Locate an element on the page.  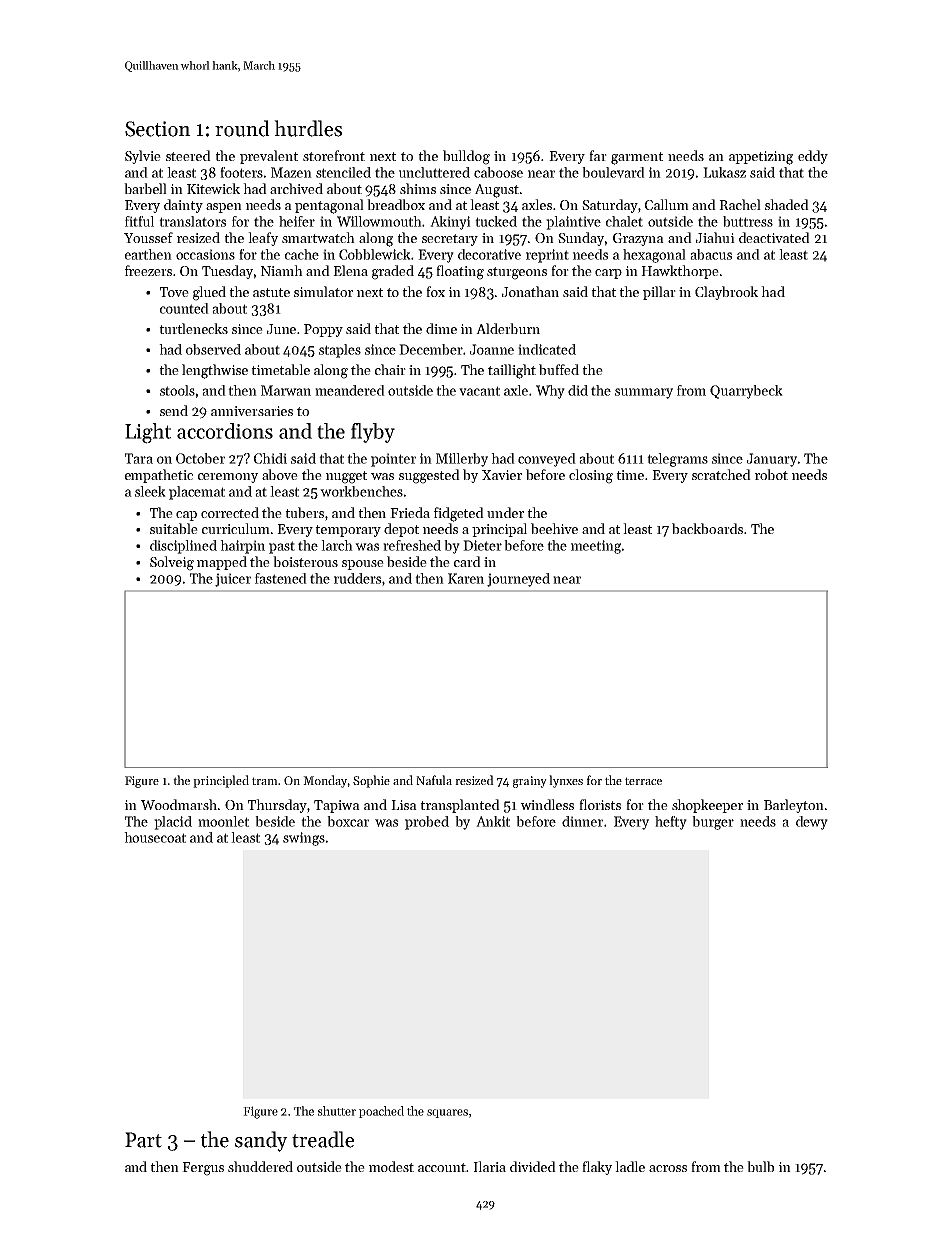
shims is located at coordinates (418, 188).
